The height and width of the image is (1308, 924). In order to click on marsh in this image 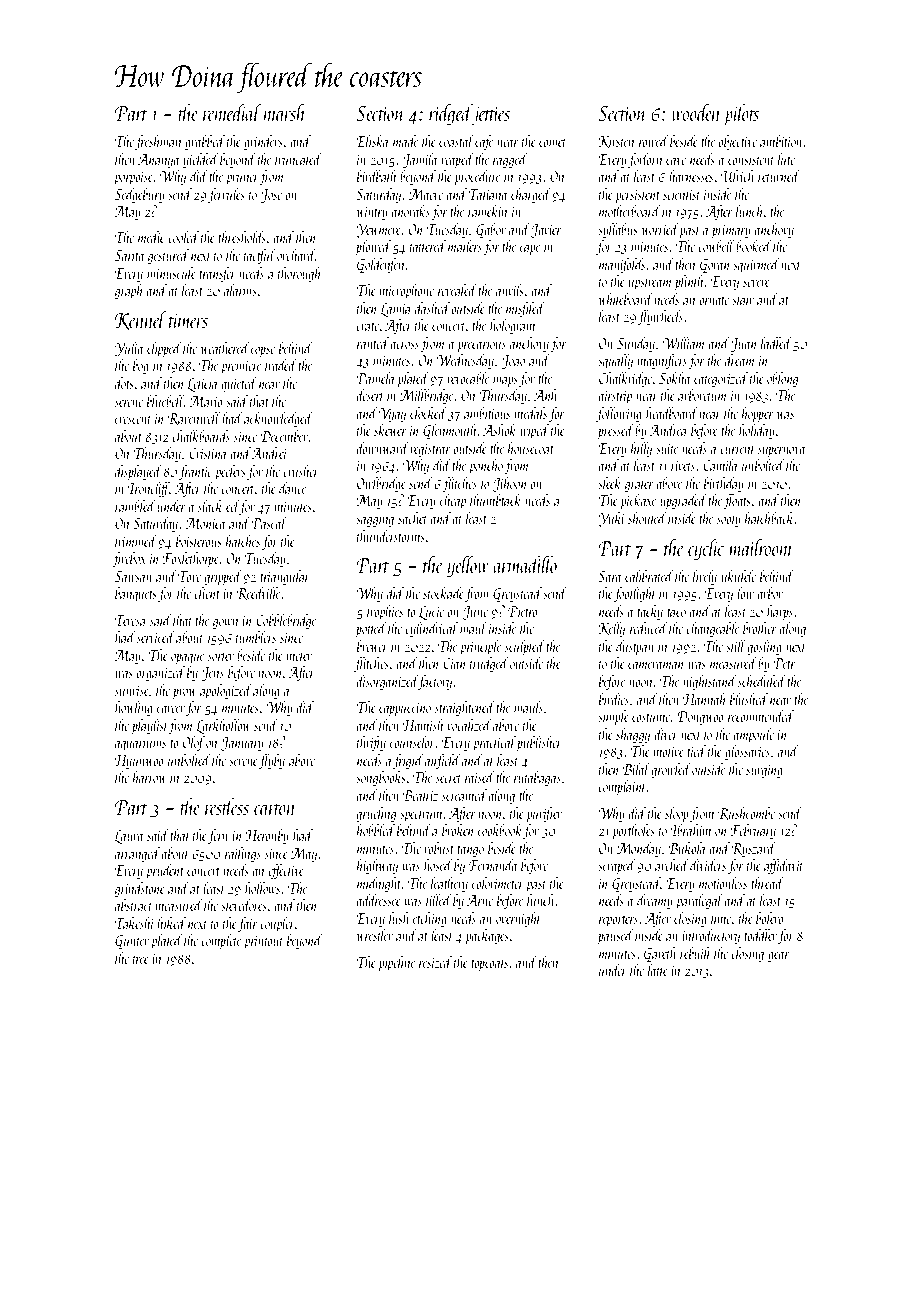, I will do `click(285, 112)`.
